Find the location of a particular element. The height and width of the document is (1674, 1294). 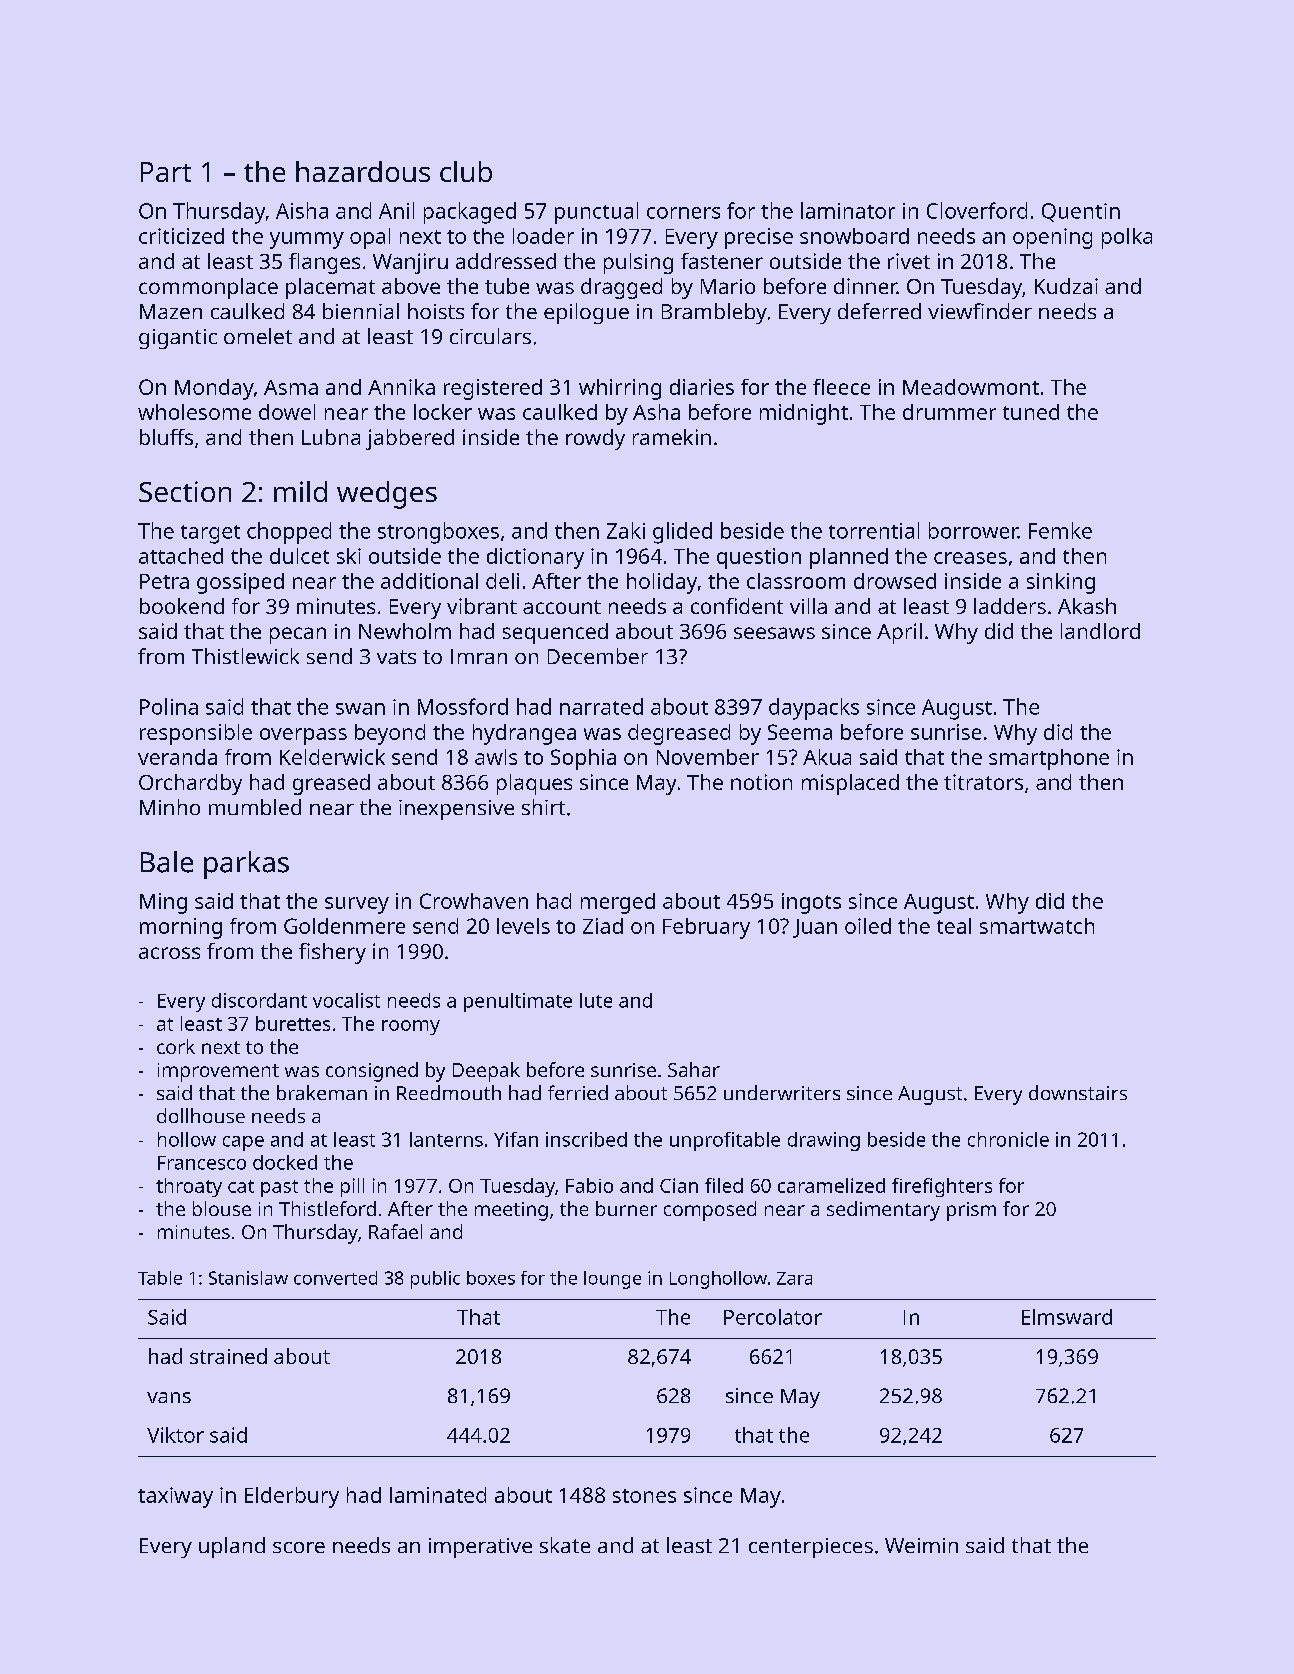

Kudzai is located at coordinates (1066, 286).
